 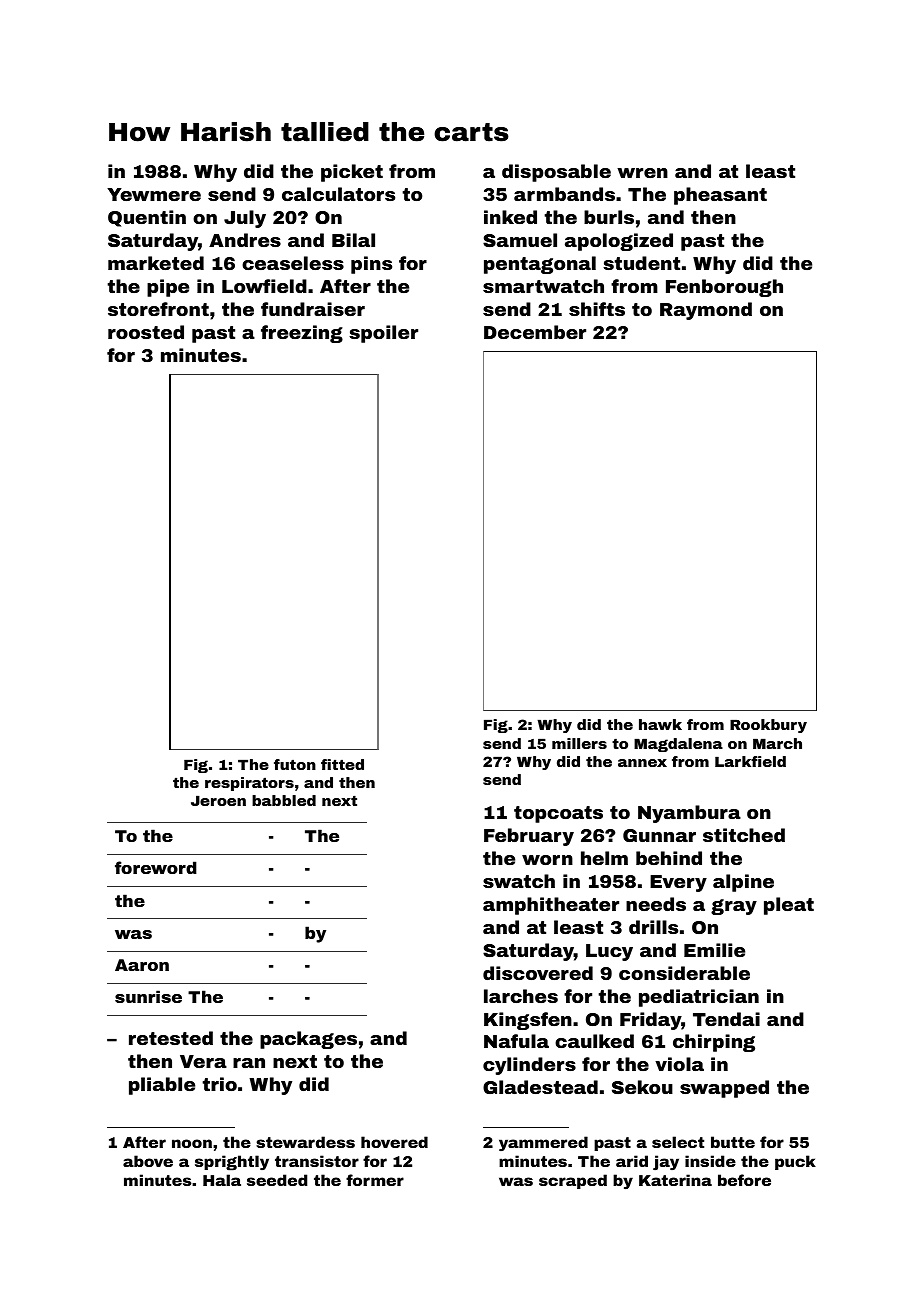 I want to click on larches, so click(x=521, y=996).
